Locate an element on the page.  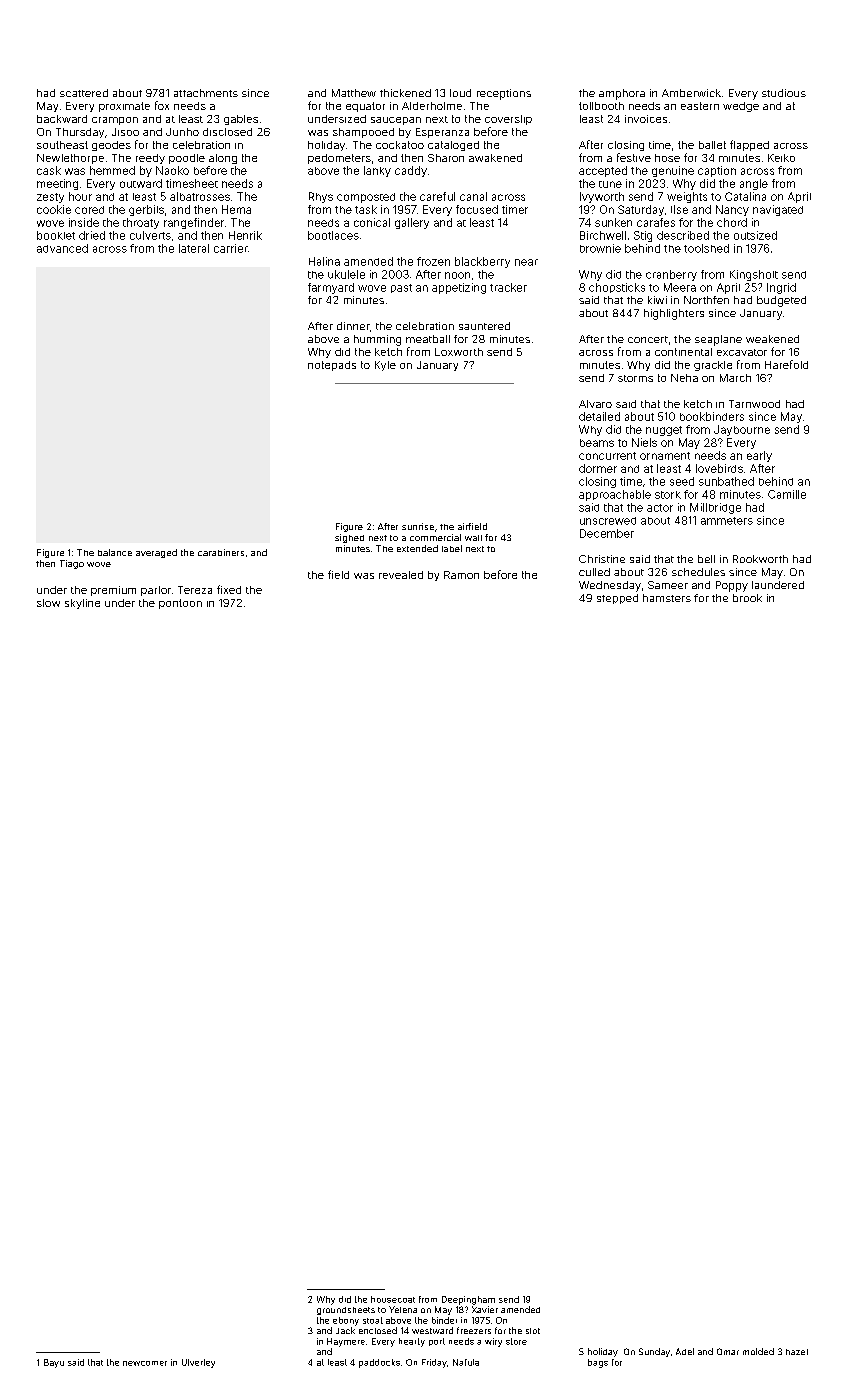
farmyard is located at coordinates (331, 288).
